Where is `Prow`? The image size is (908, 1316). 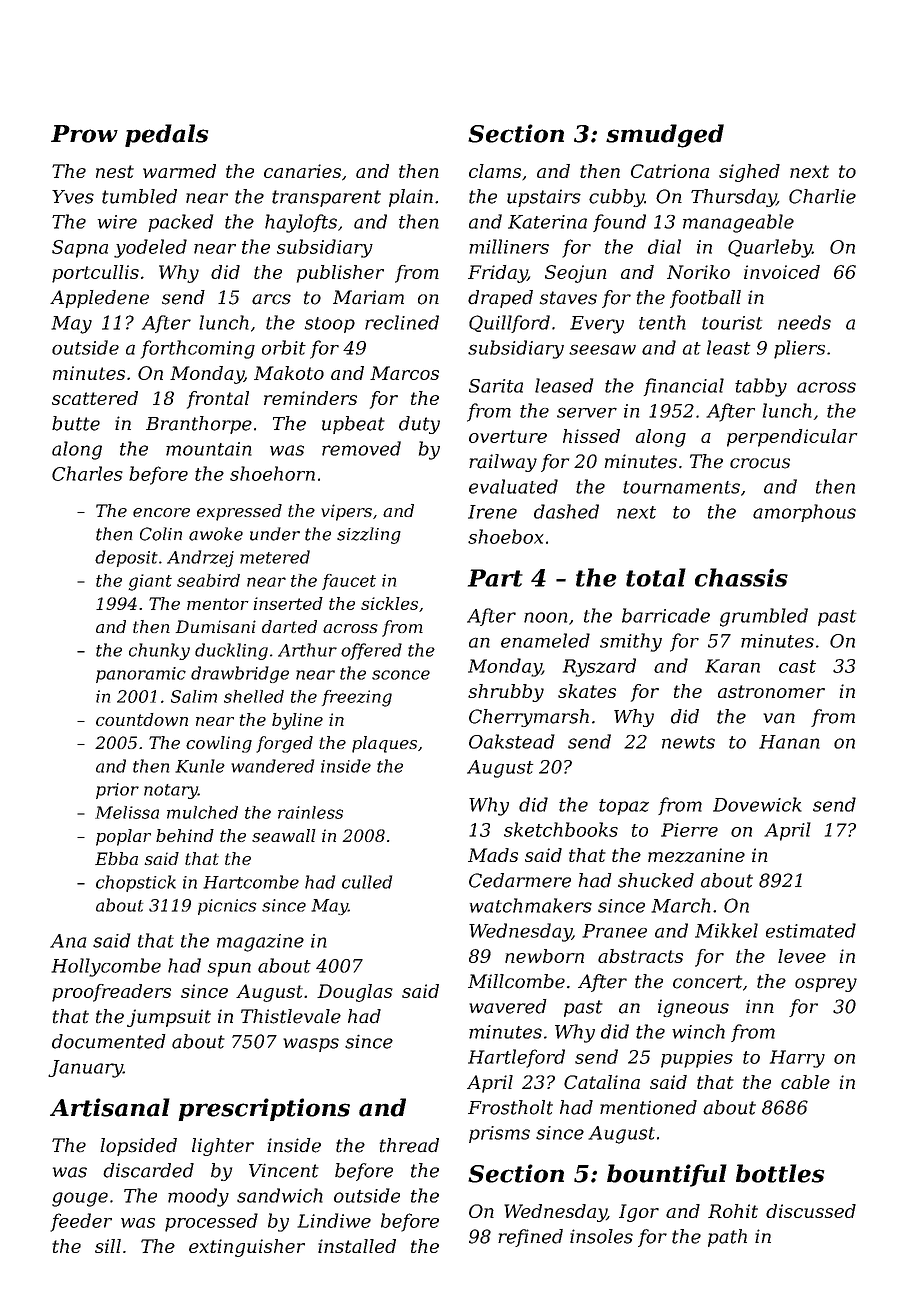 Prow is located at coordinates (84, 134).
